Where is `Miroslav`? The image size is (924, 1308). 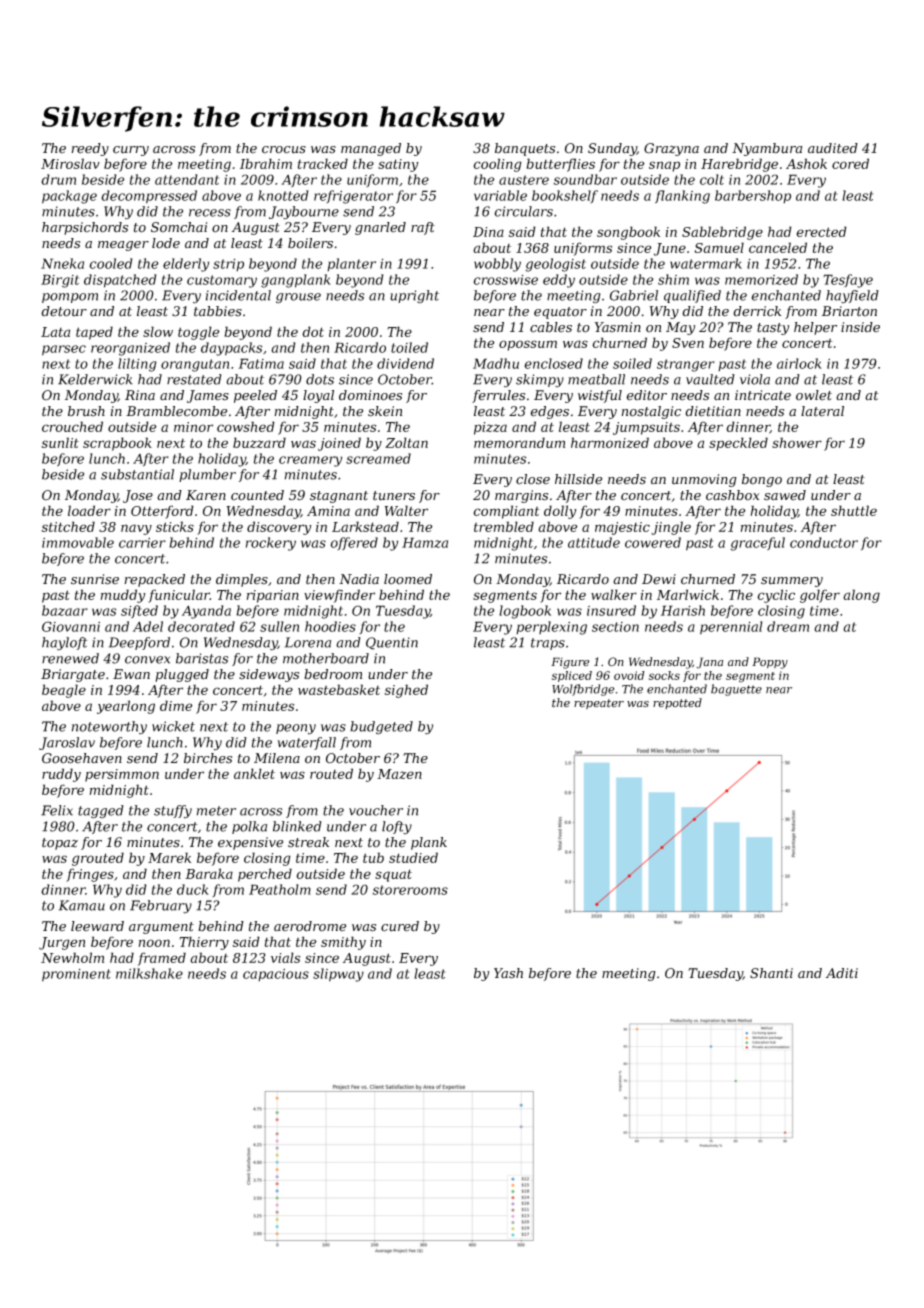 Miroslav is located at coordinates (70, 163).
